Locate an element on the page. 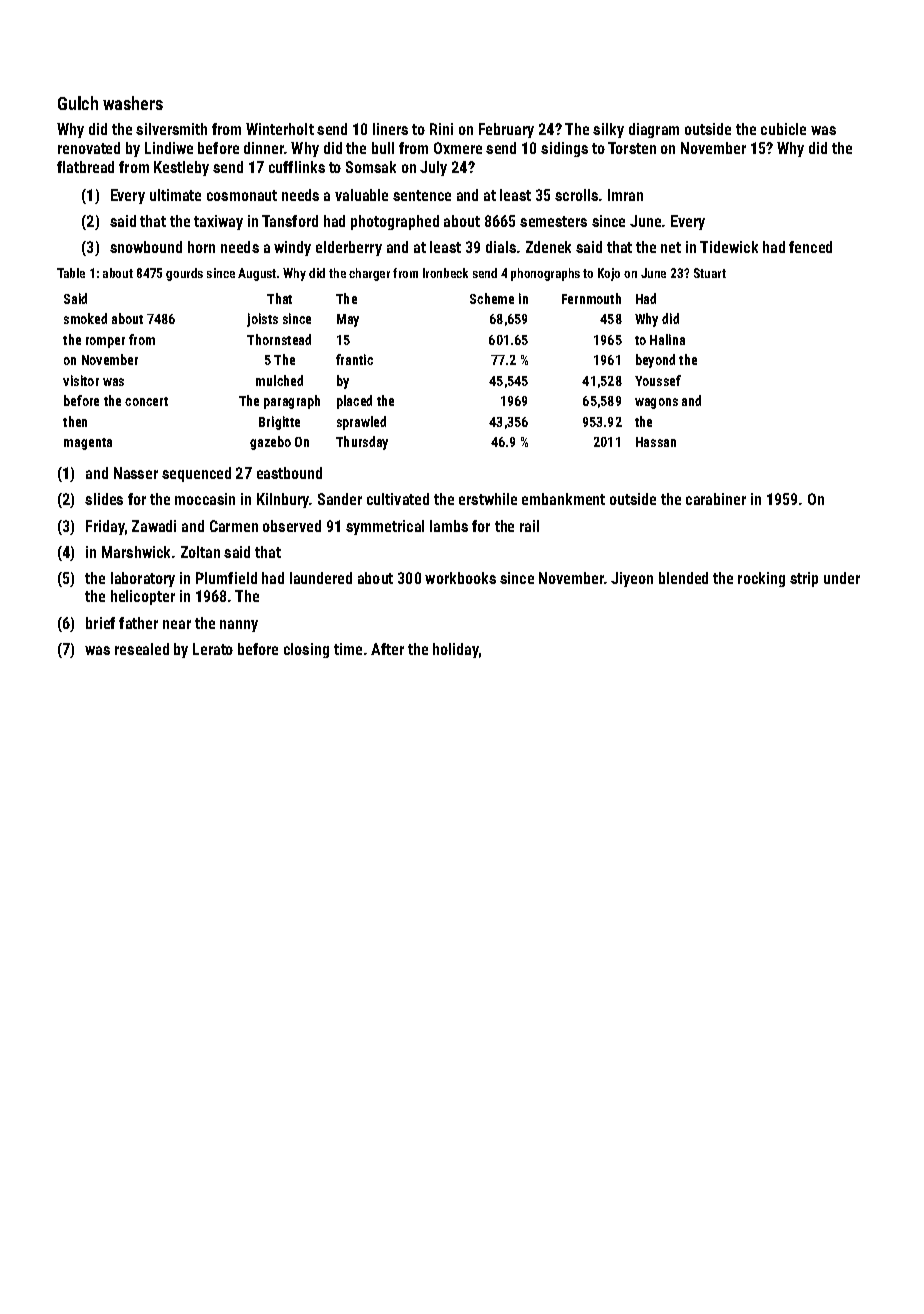 This page has width=924, height=1314. rocking is located at coordinates (761, 579).
